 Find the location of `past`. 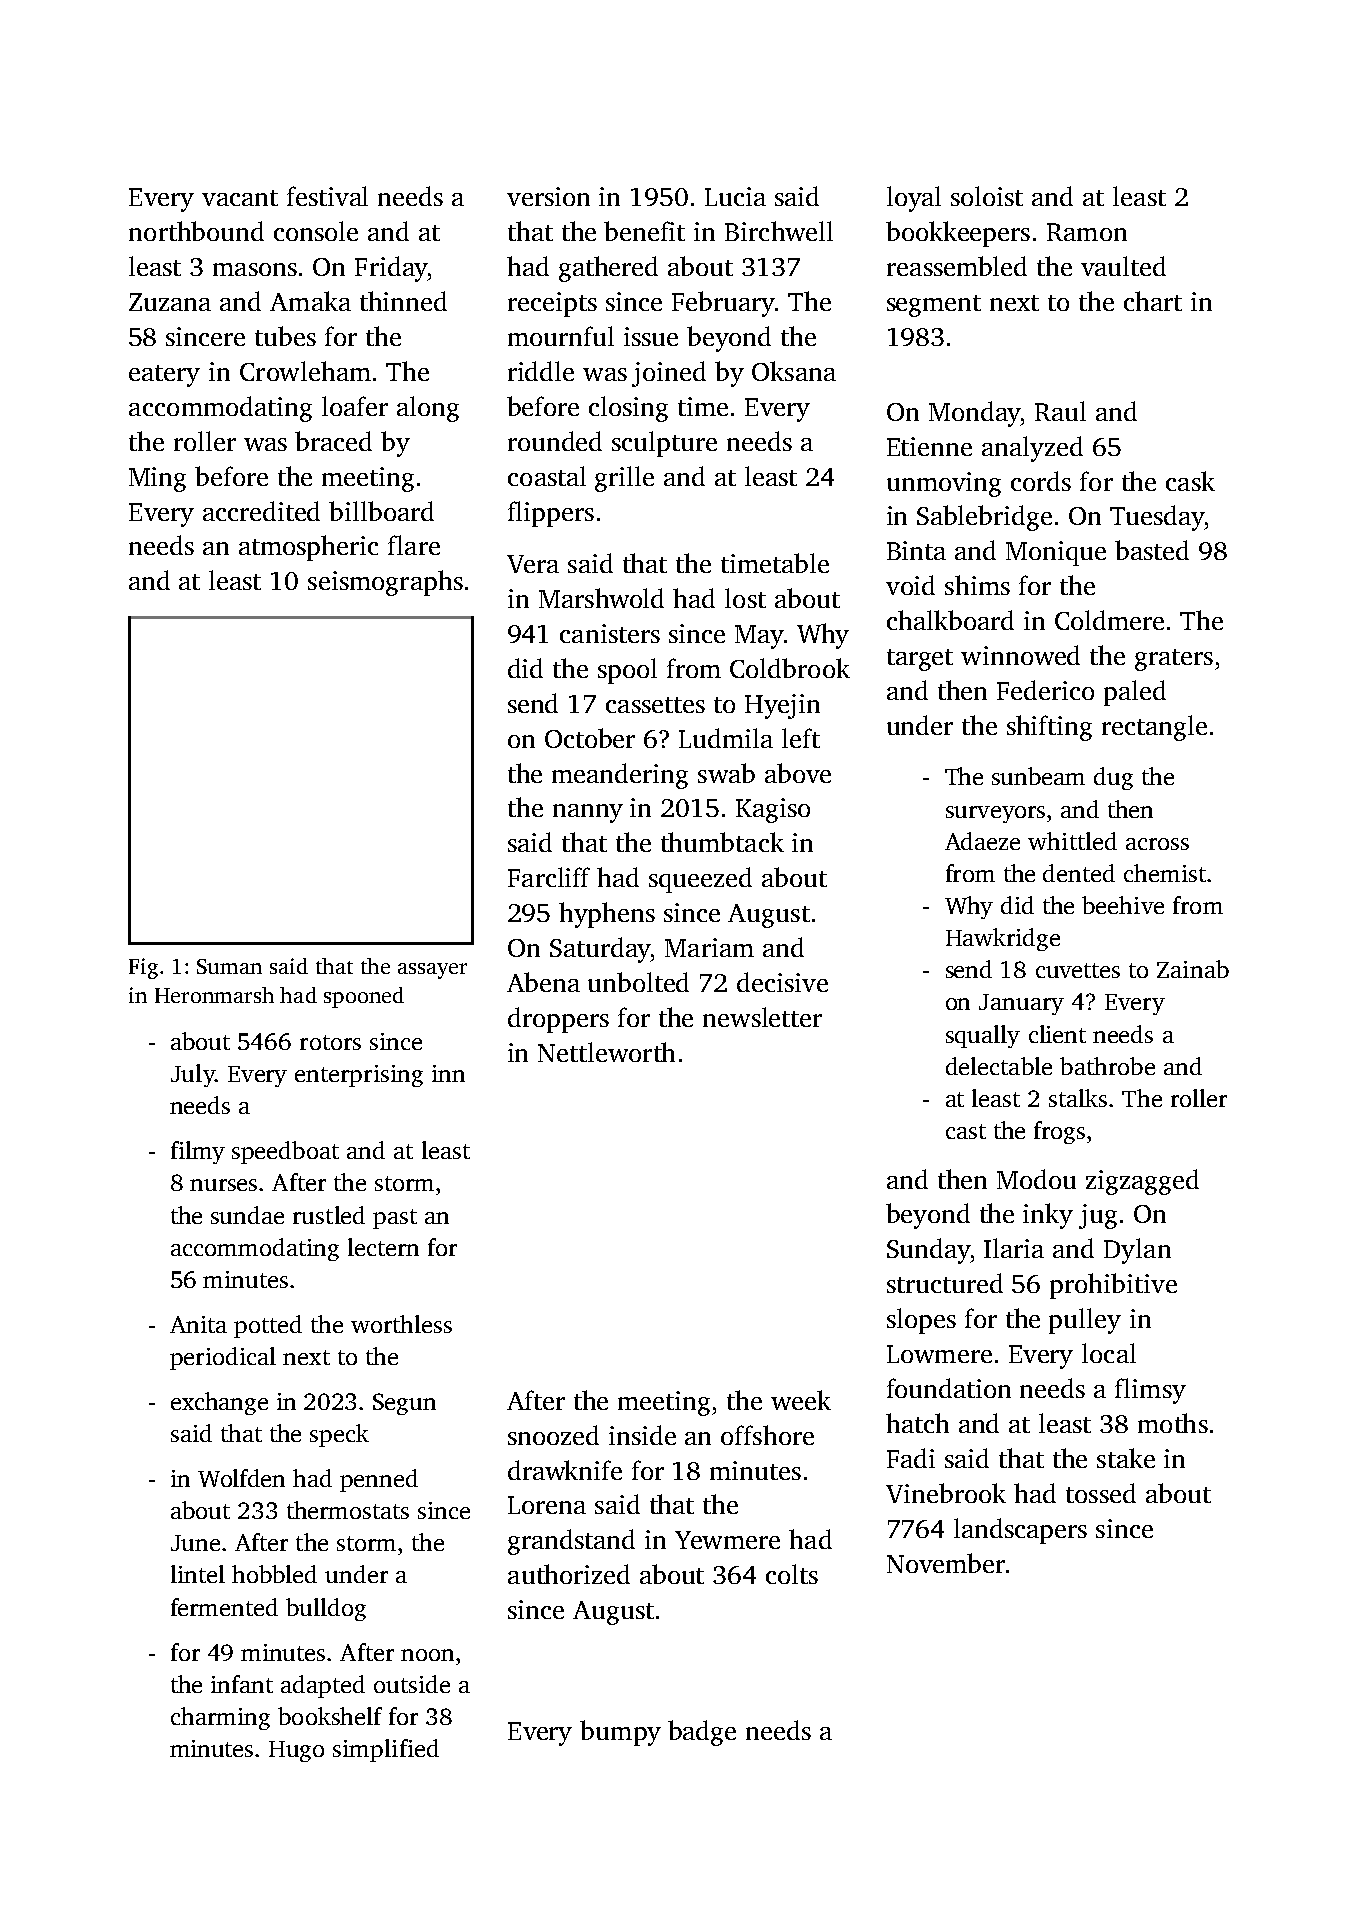

past is located at coordinates (395, 1219).
